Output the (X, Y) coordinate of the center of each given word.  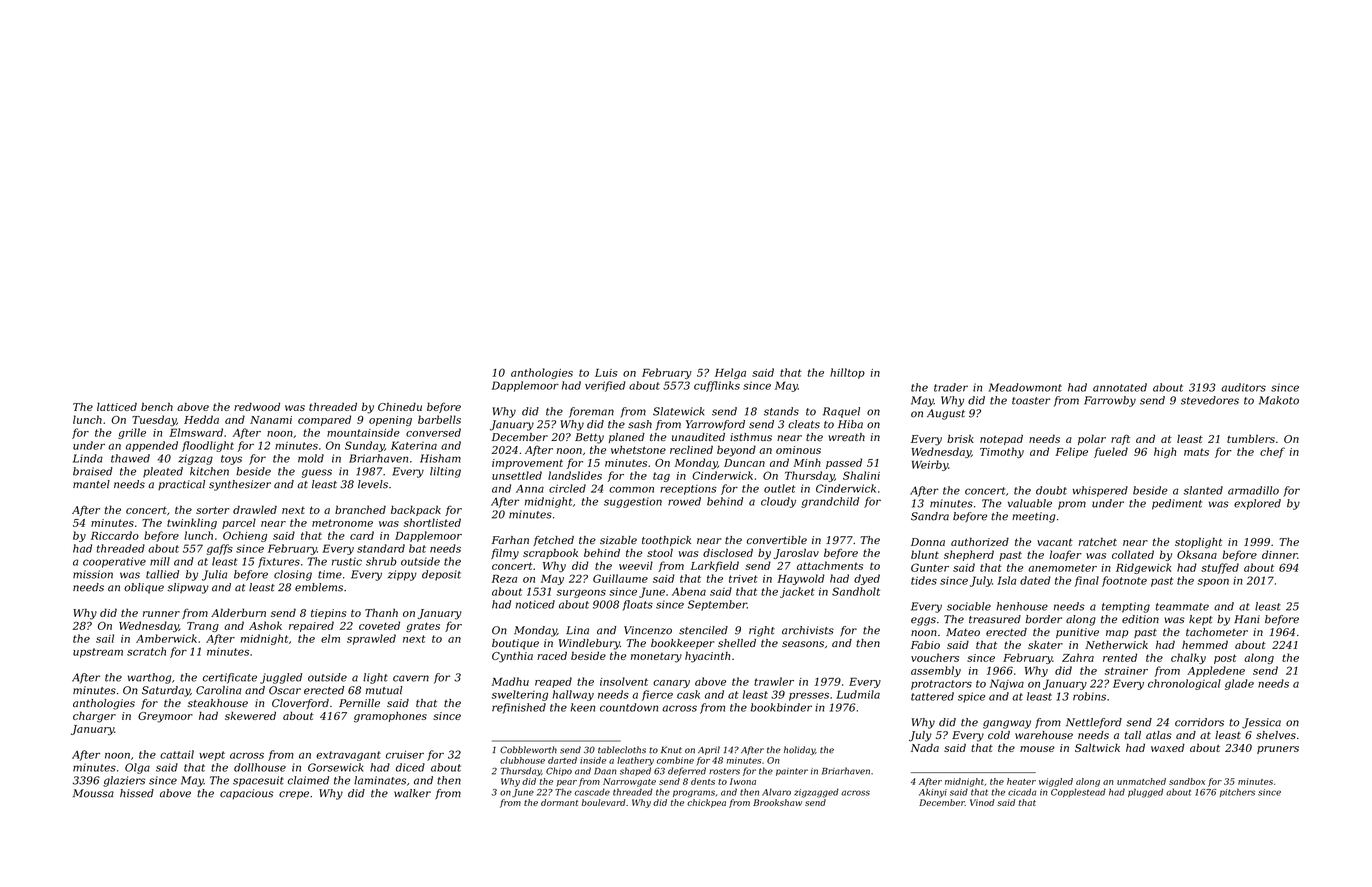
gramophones (390, 717)
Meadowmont (1025, 387)
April (709, 750)
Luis (606, 373)
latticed (117, 406)
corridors (1199, 722)
